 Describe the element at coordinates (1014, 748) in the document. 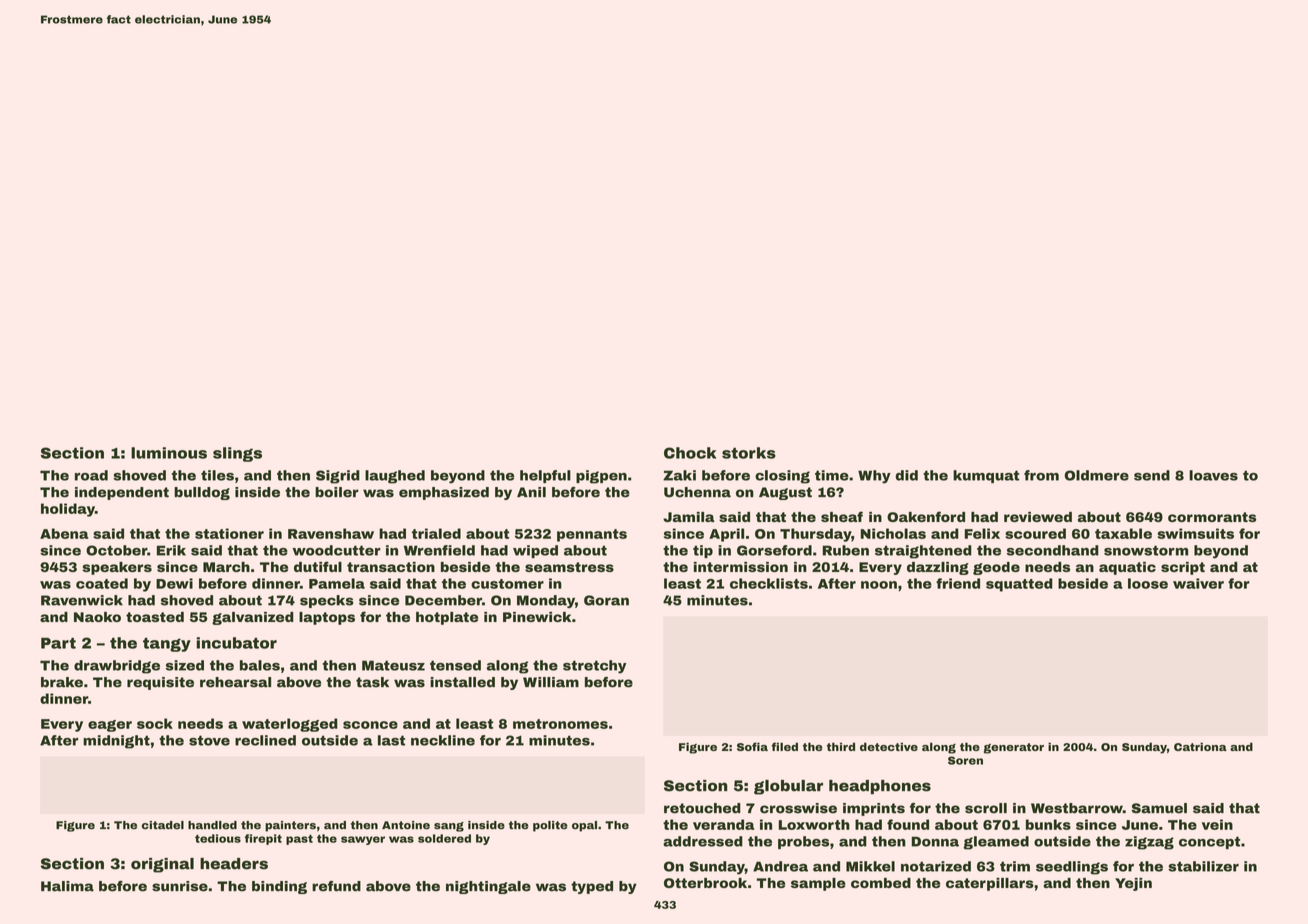

I see `generator` at that location.
